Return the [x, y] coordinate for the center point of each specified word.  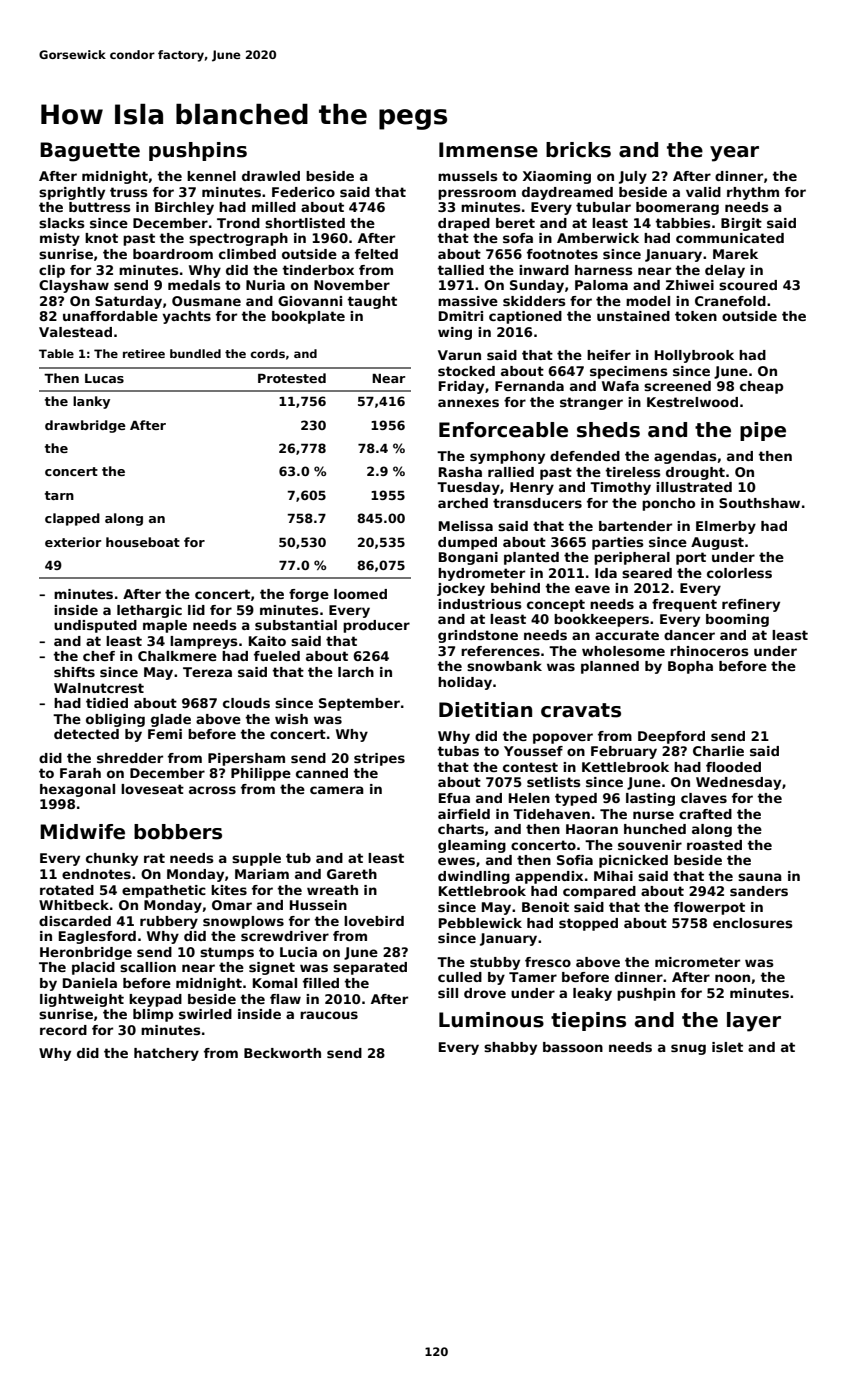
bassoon [573, 1047]
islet [727, 1047]
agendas [685, 457]
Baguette [90, 152]
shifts [74, 672]
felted [376, 254]
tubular [603, 207]
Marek [735, 254]
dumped [467, 543]
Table [56, 353]
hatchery [166, 1054]
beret [515, 223]
